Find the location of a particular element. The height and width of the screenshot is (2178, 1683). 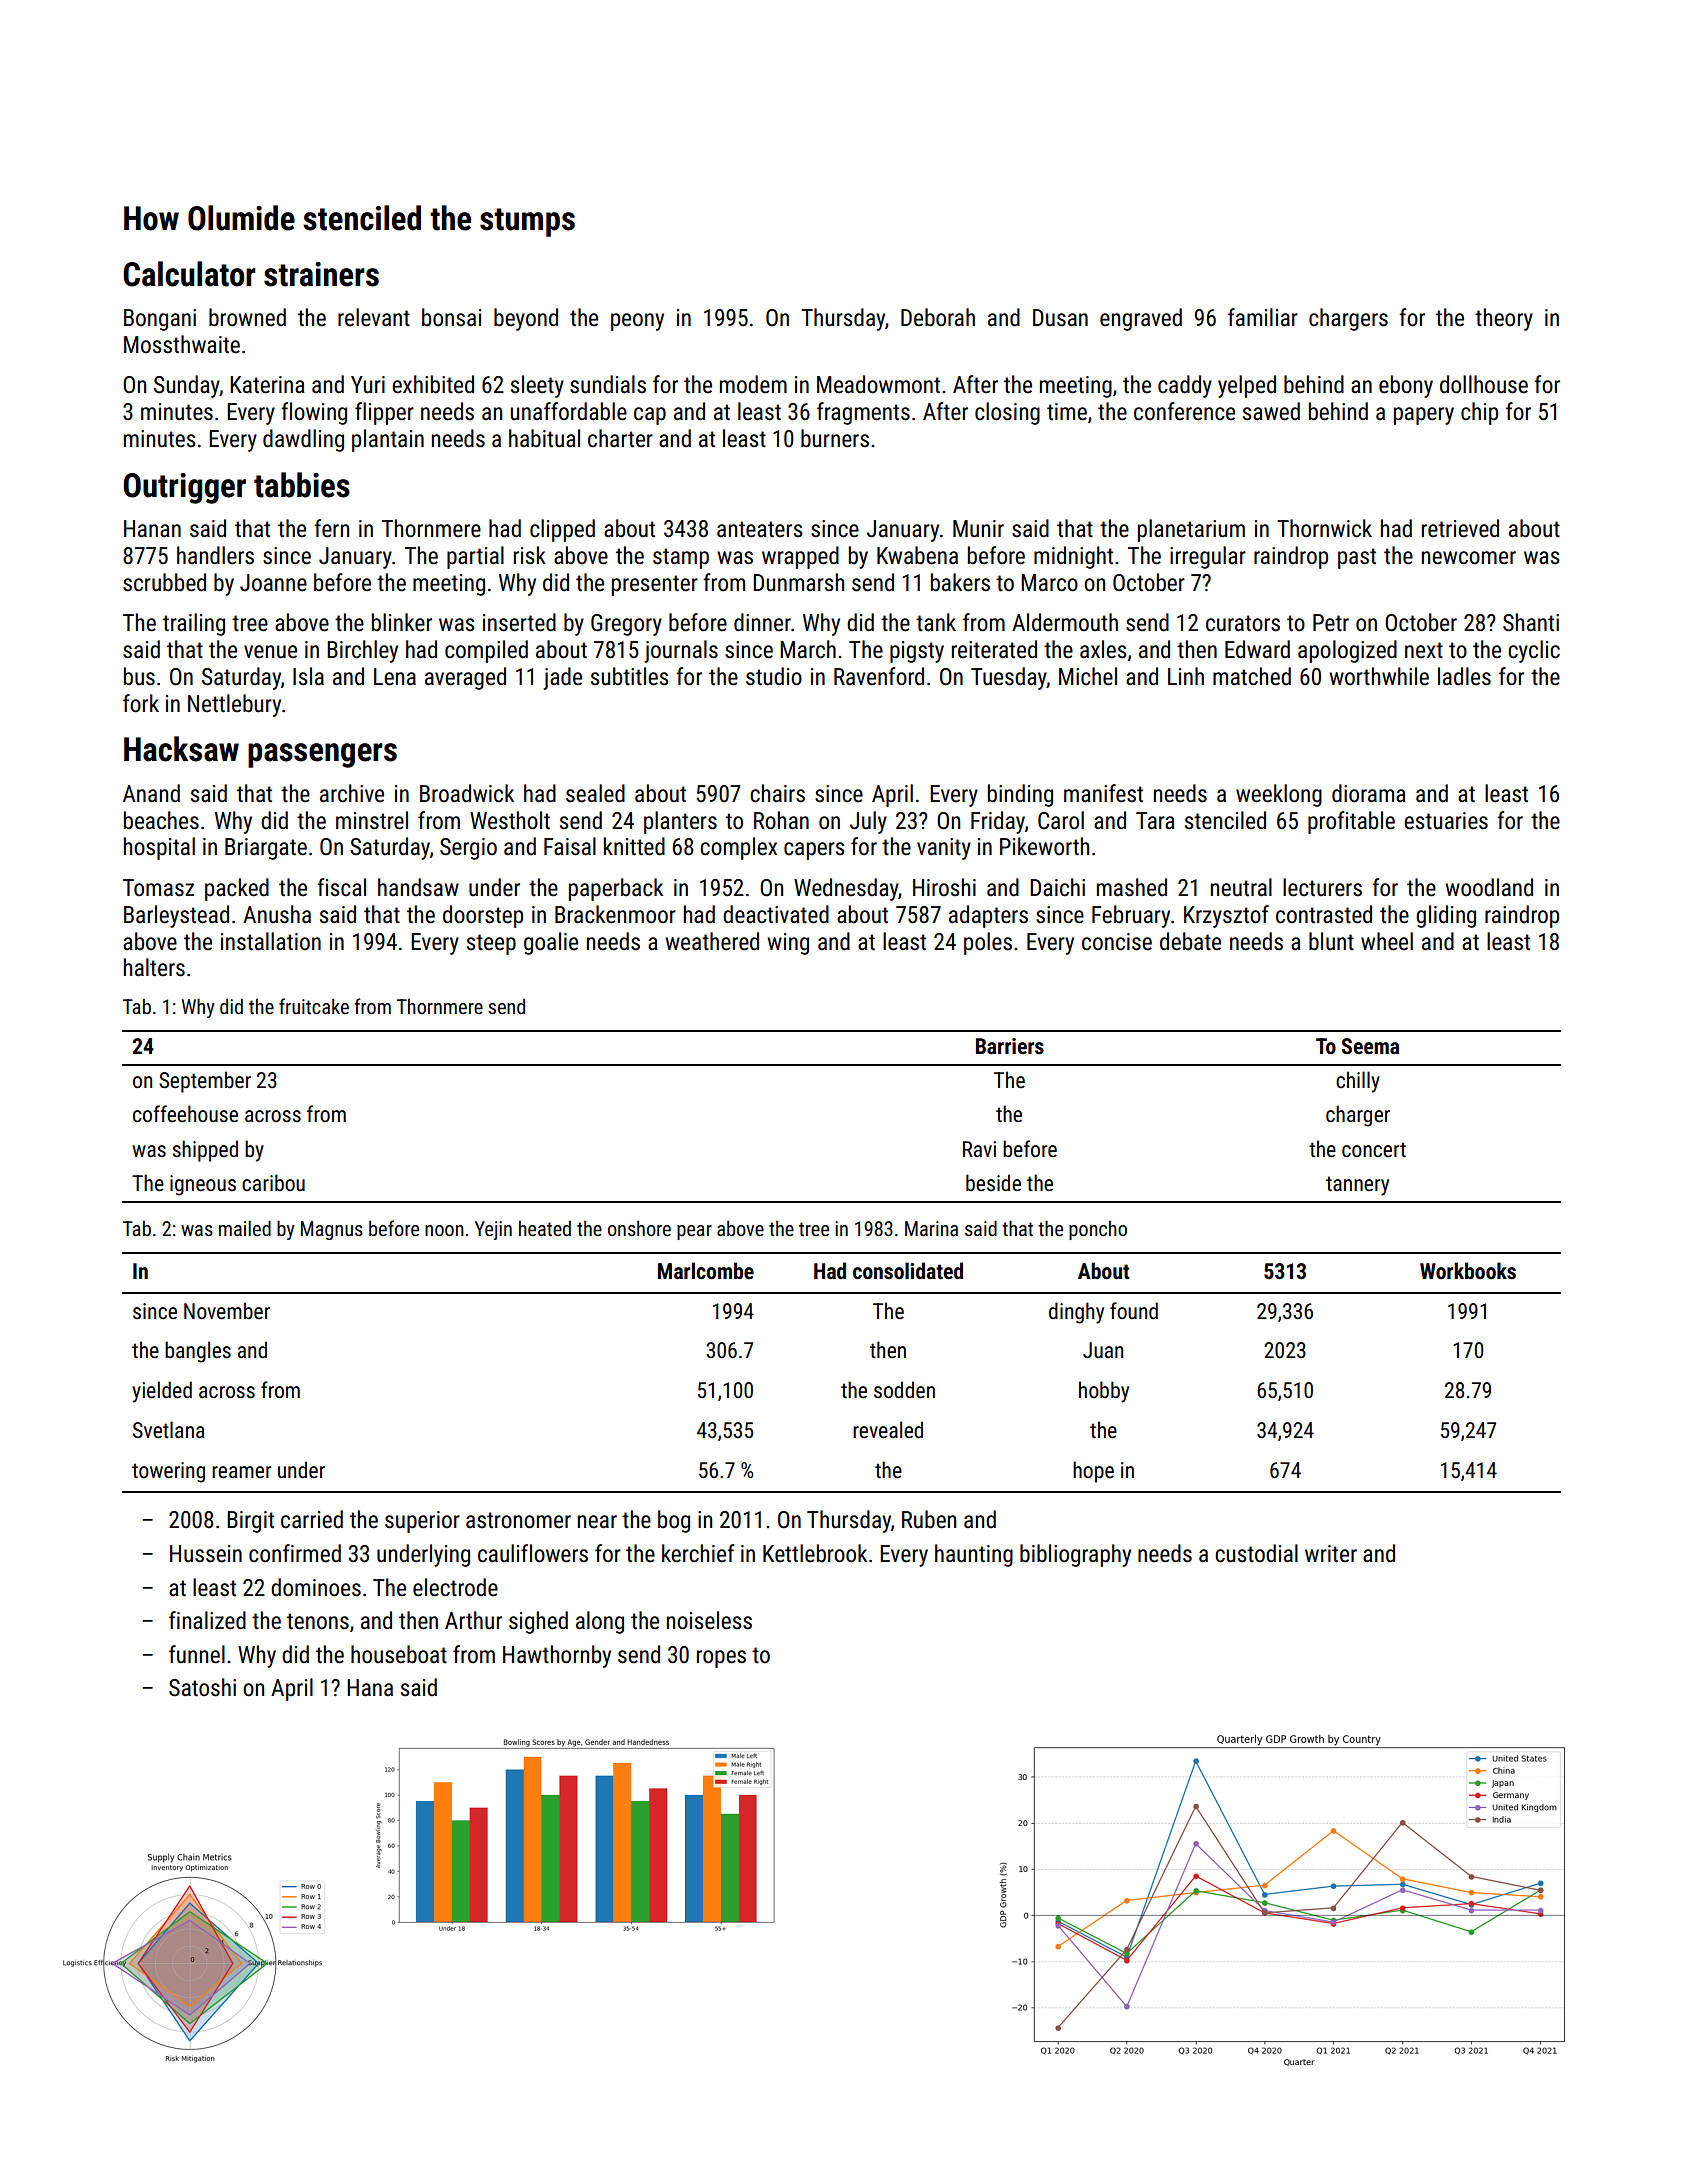

partial is located at coordinates (475, 557).
